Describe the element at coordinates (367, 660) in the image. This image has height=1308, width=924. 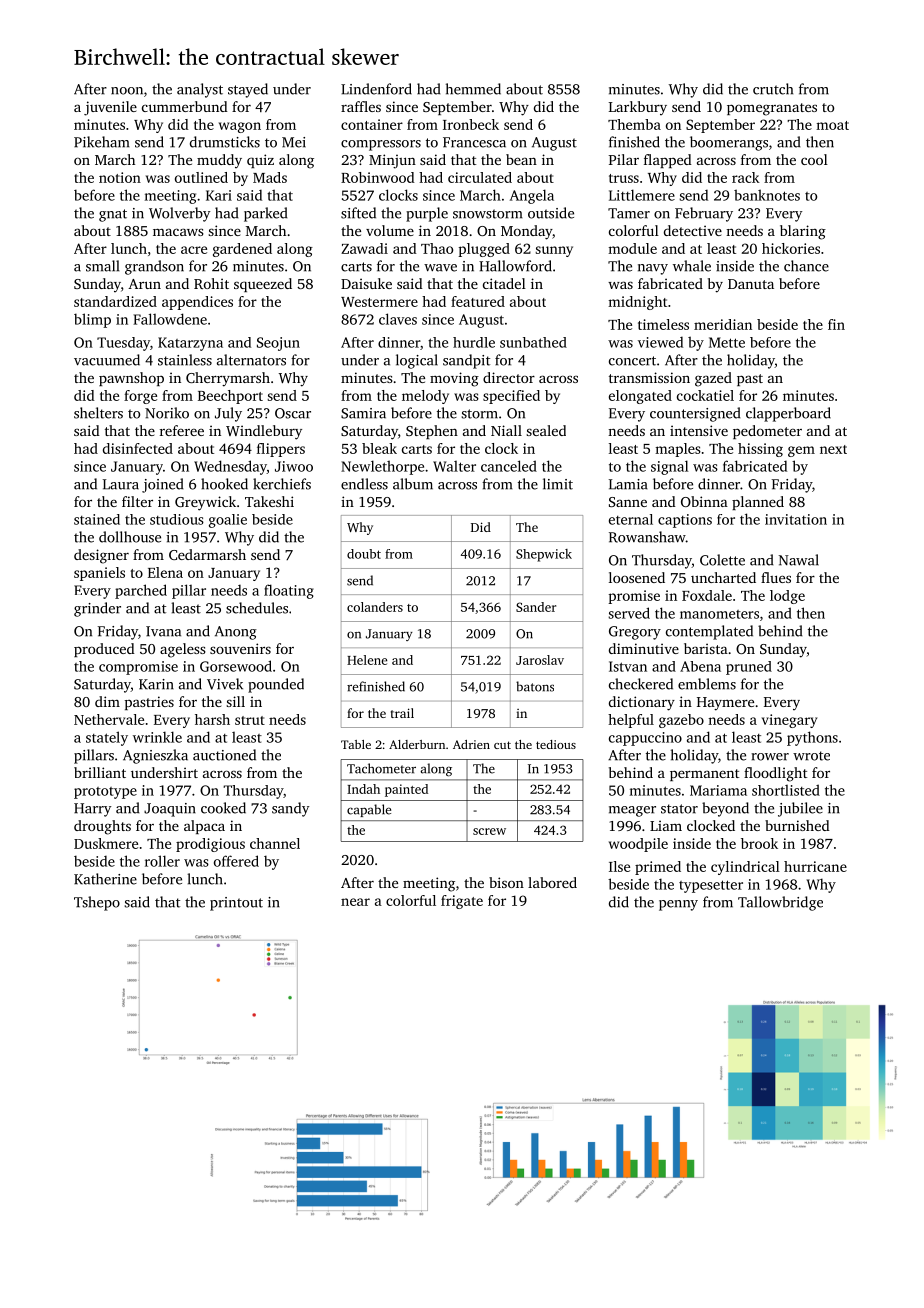
I see `Helene` at that location.
